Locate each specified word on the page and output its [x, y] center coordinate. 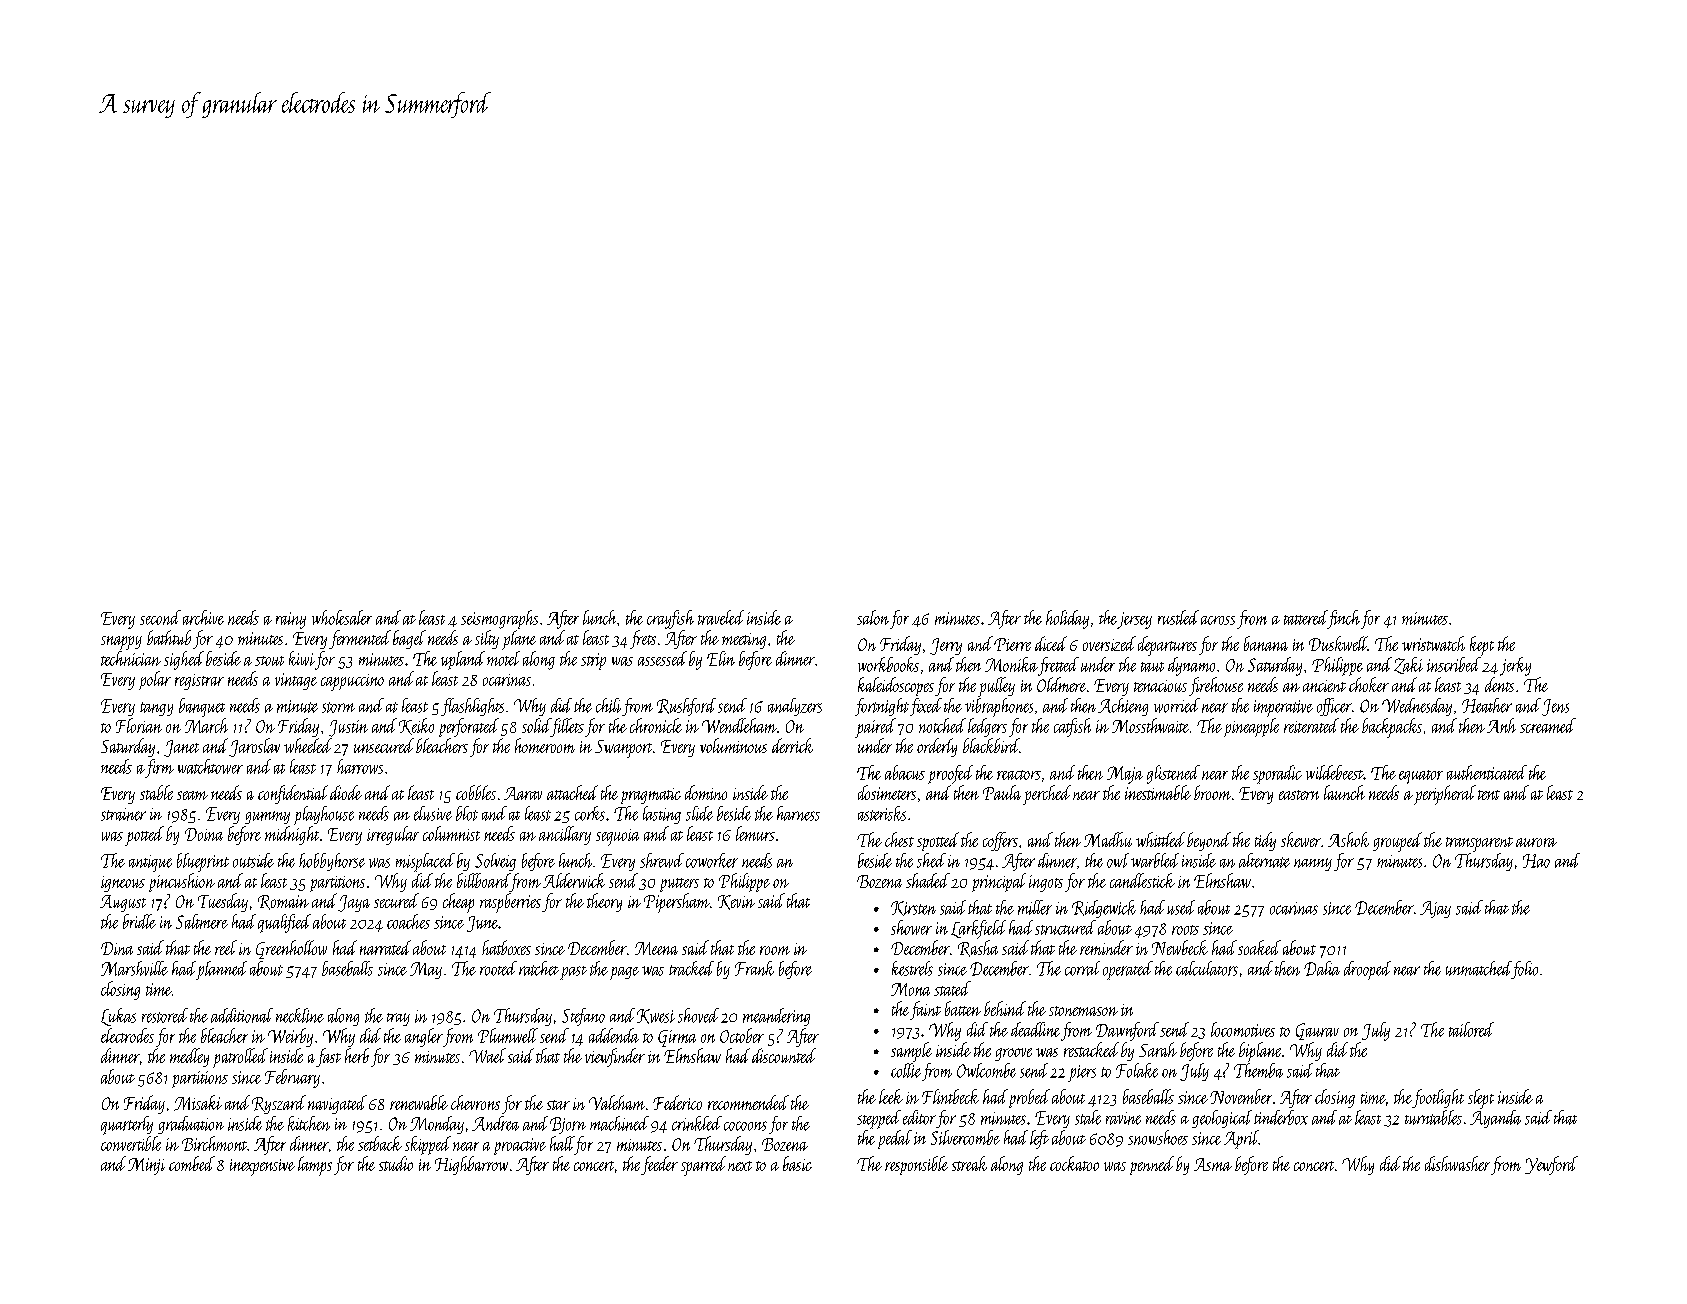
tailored [1471, 1029]
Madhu [1108, 839]
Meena [656, 948]
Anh [1501, 725]
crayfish [670, 619]
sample [911, 1052]
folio [1525, 970]
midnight [292, 835]
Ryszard [279, 1104]
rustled [1178, 617]
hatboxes [506, 947]
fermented [360, 639]
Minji [146, 1166]
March [206, 725]
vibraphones [999, 707]
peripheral [1445, 795]
